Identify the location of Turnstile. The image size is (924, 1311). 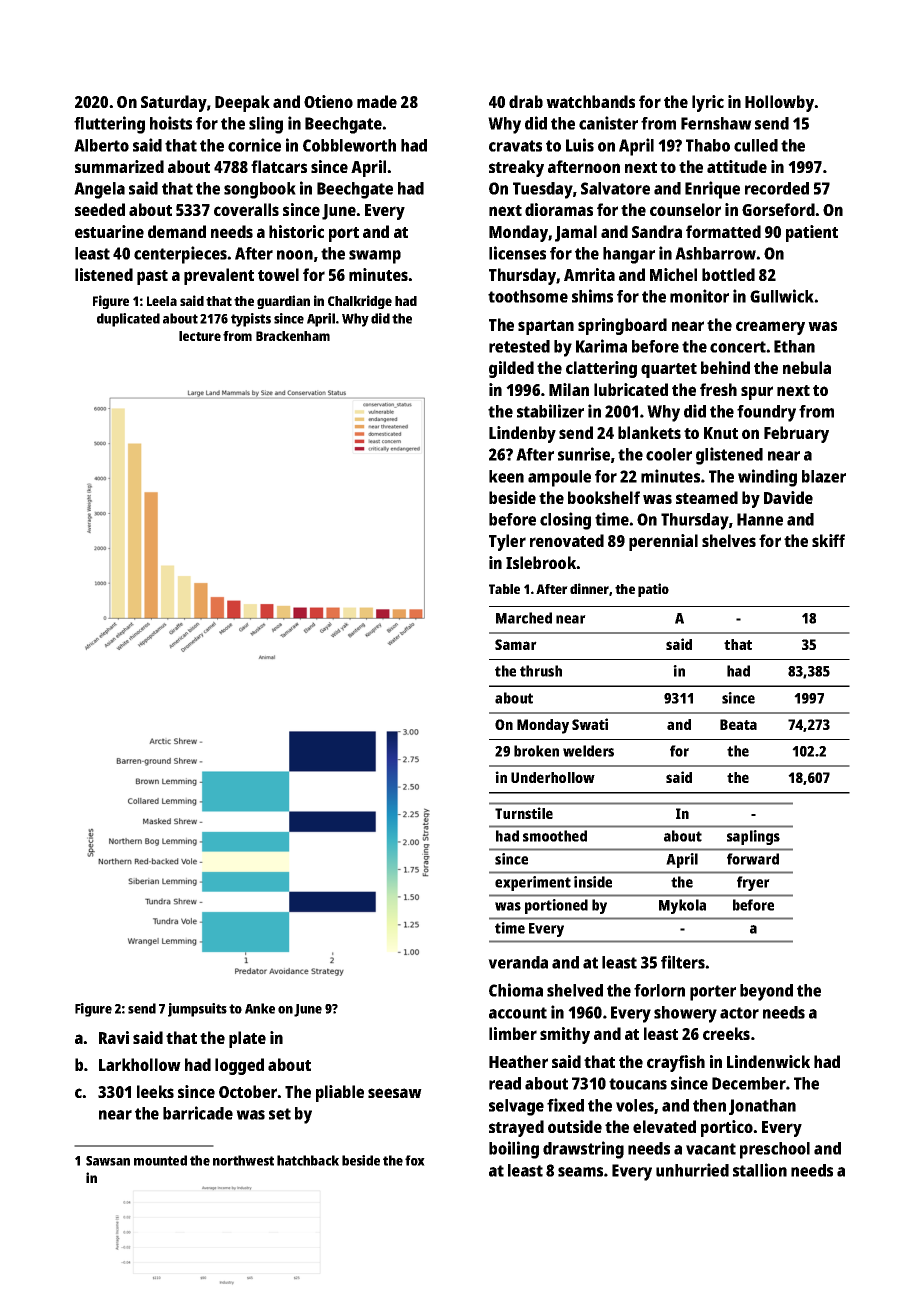
(524, 813).
